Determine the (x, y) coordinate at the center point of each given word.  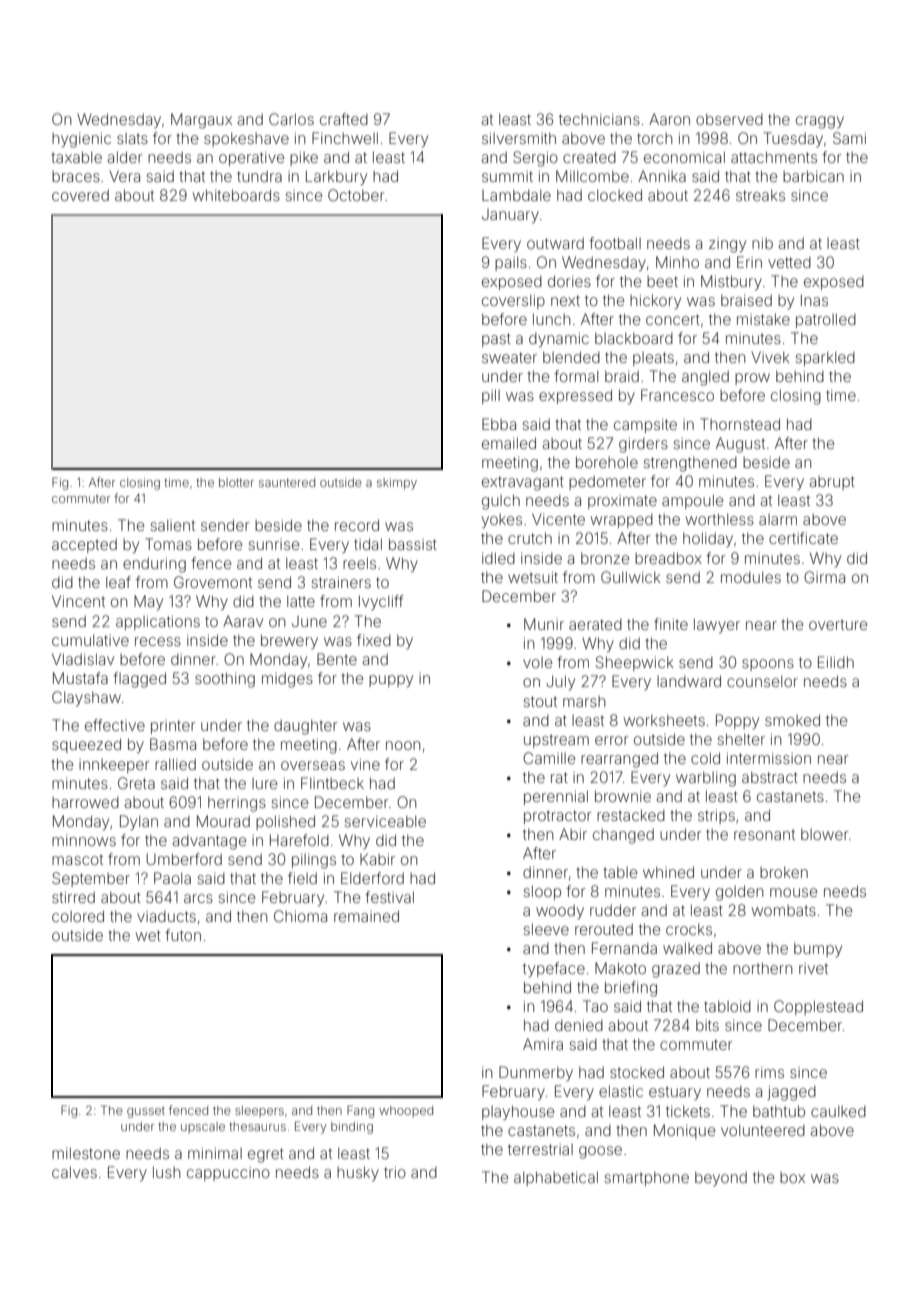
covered (80, 195)
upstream (556, 741)
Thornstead (740, 424)
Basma (173, 744)
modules (751, 577)
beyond (721, 1178)
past (496, 340)
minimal (215, 1153)
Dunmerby (536, 1073)
